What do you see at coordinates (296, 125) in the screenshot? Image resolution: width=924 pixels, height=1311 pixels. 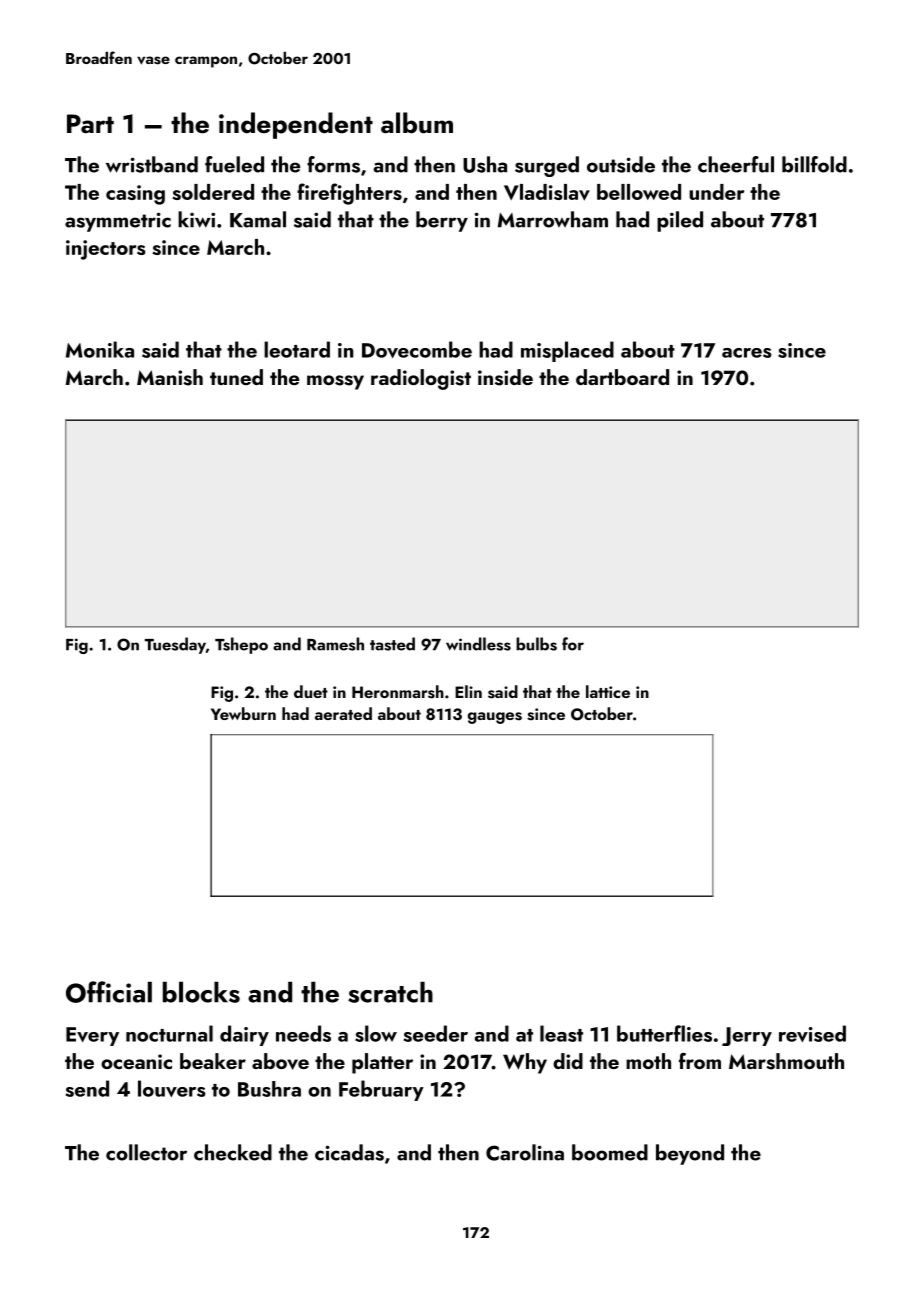 I see `independent` at bounding box center [296, 125].
